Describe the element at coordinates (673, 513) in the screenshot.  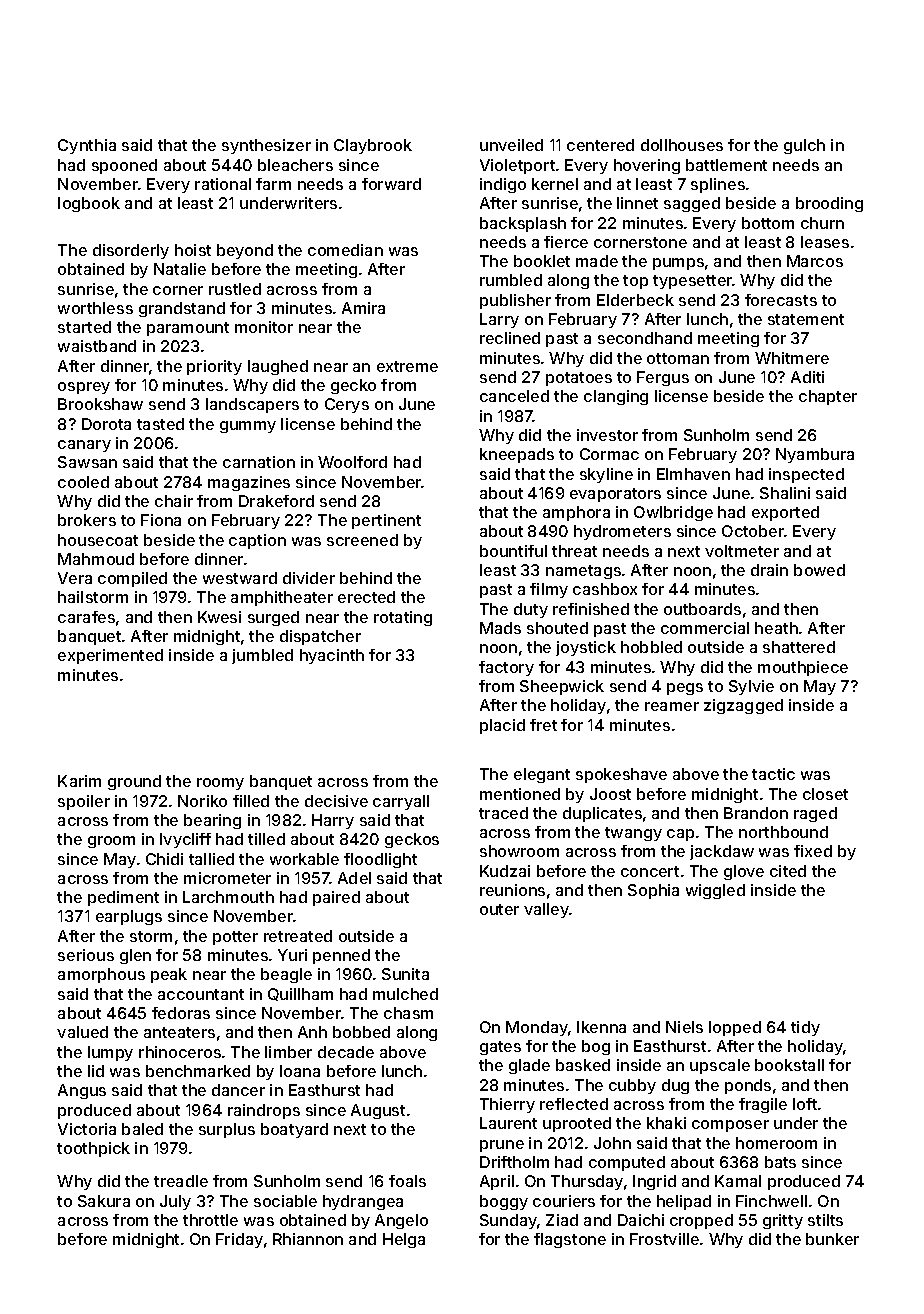
I see `Owlbridge` at that location.
